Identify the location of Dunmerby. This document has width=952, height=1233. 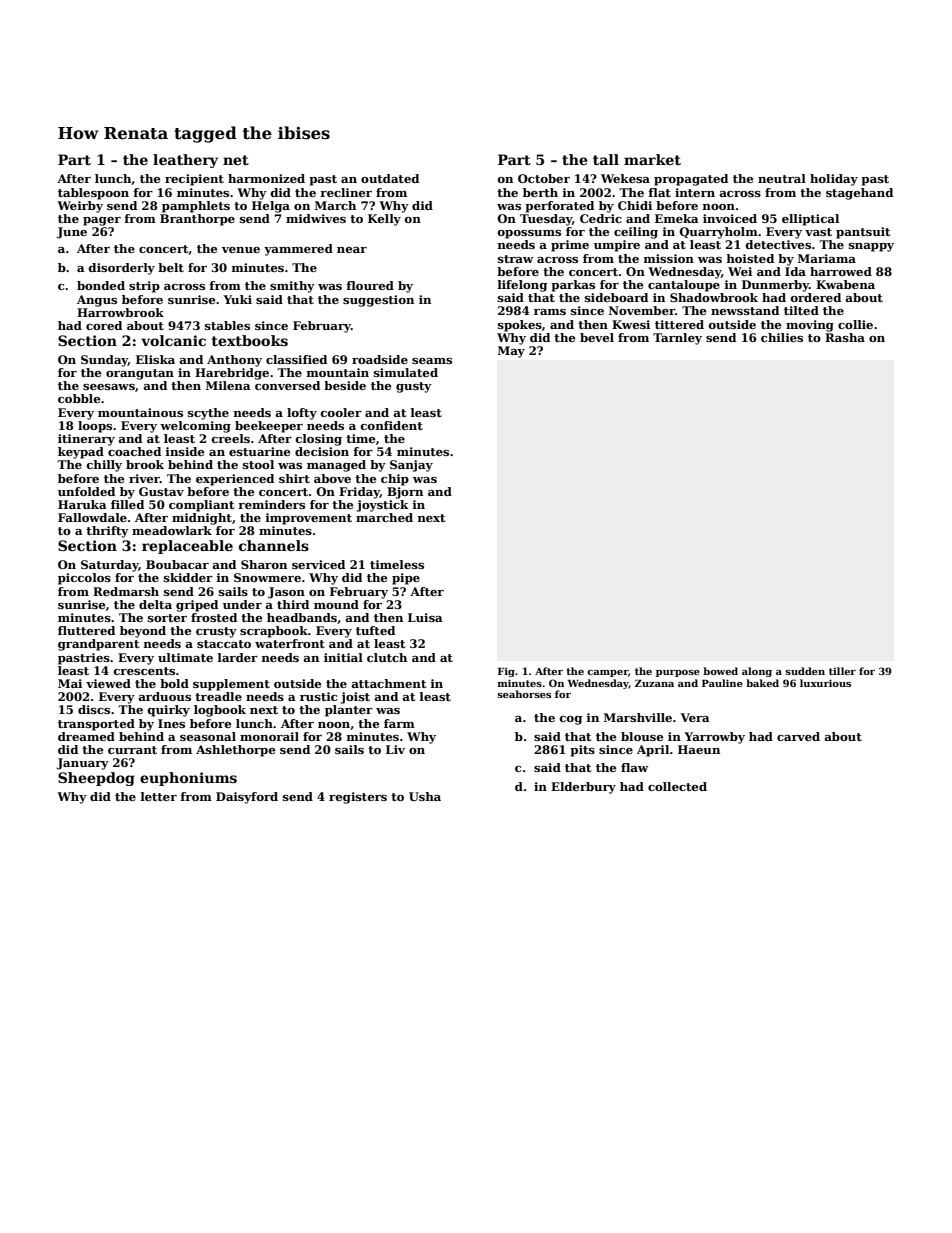
(775, 286).
